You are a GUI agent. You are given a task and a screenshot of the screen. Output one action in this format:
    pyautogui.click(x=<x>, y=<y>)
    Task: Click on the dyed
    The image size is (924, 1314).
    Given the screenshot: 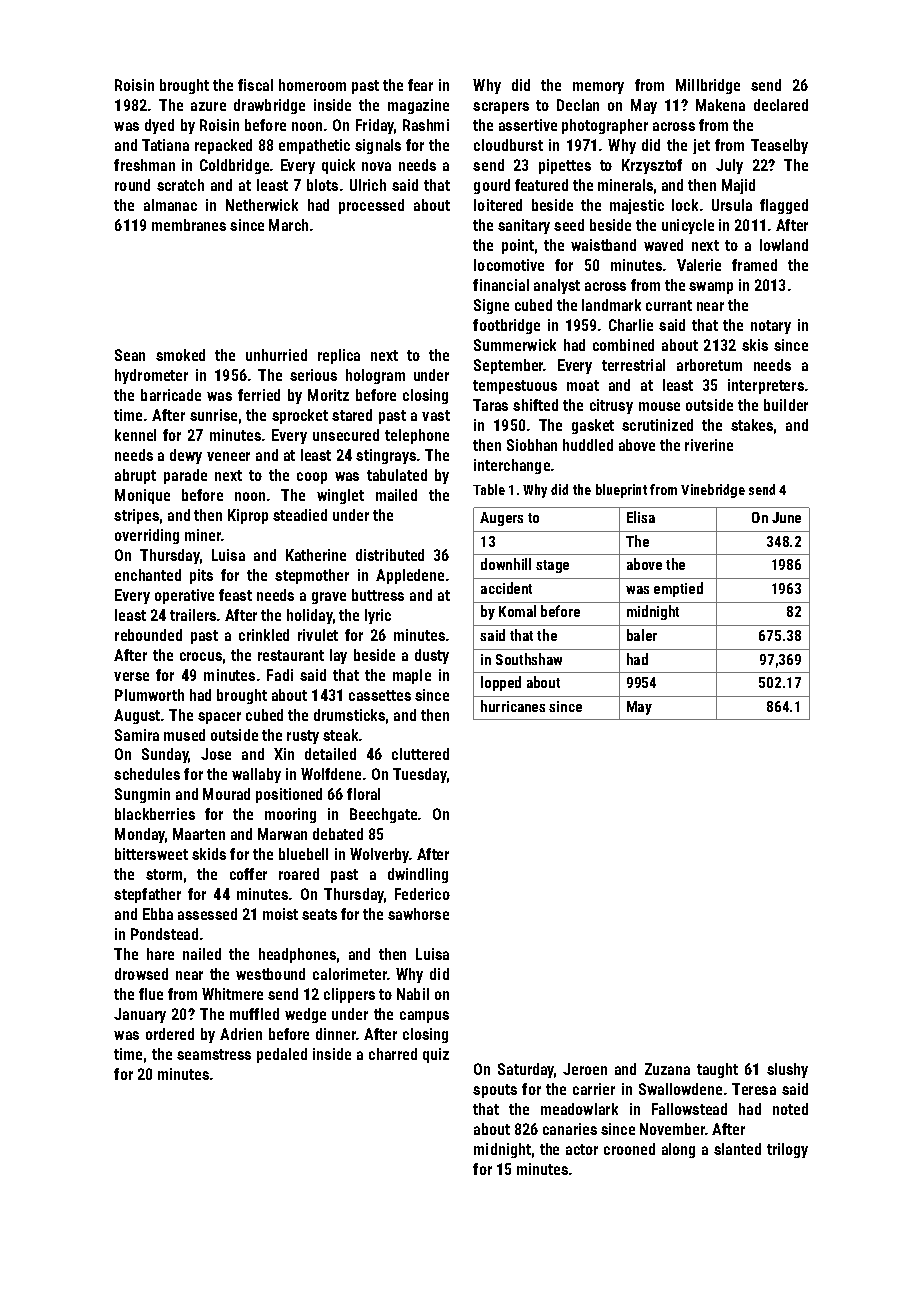 What is the action you would take?
    pyautogui.click(x=159, y=126)
